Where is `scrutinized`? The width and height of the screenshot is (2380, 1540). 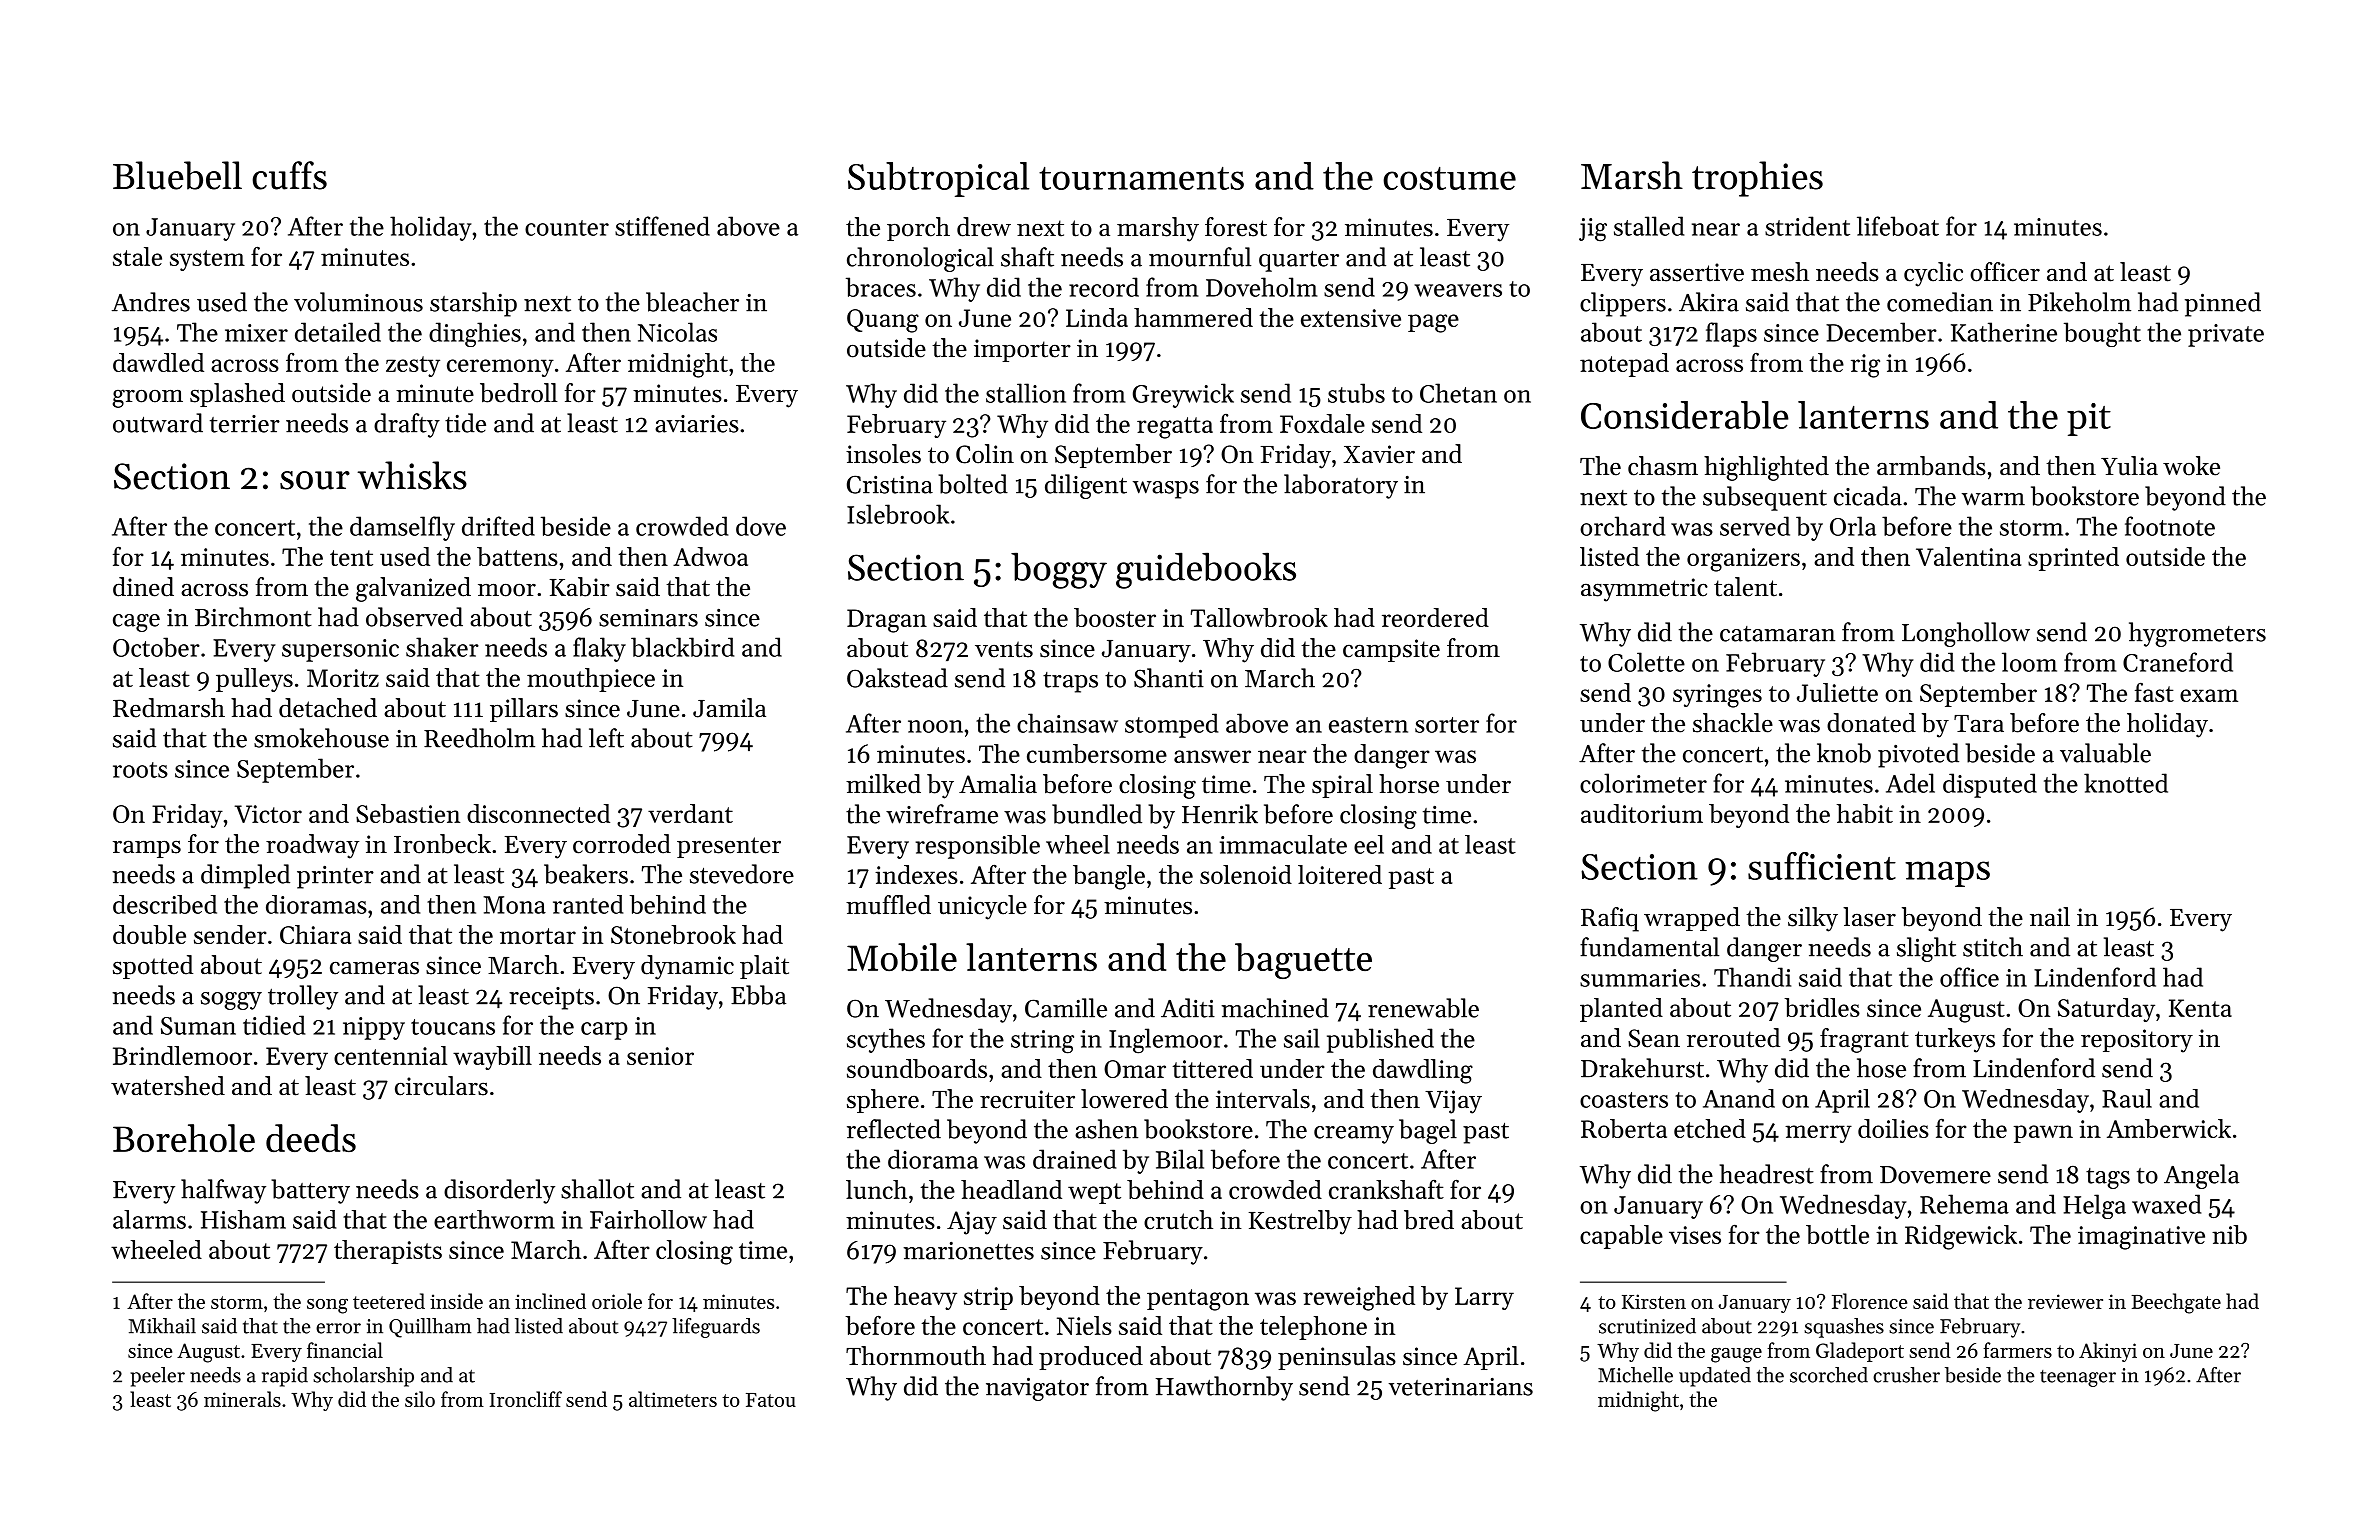 scrutinized is located at coordinates (1647, 1326).
